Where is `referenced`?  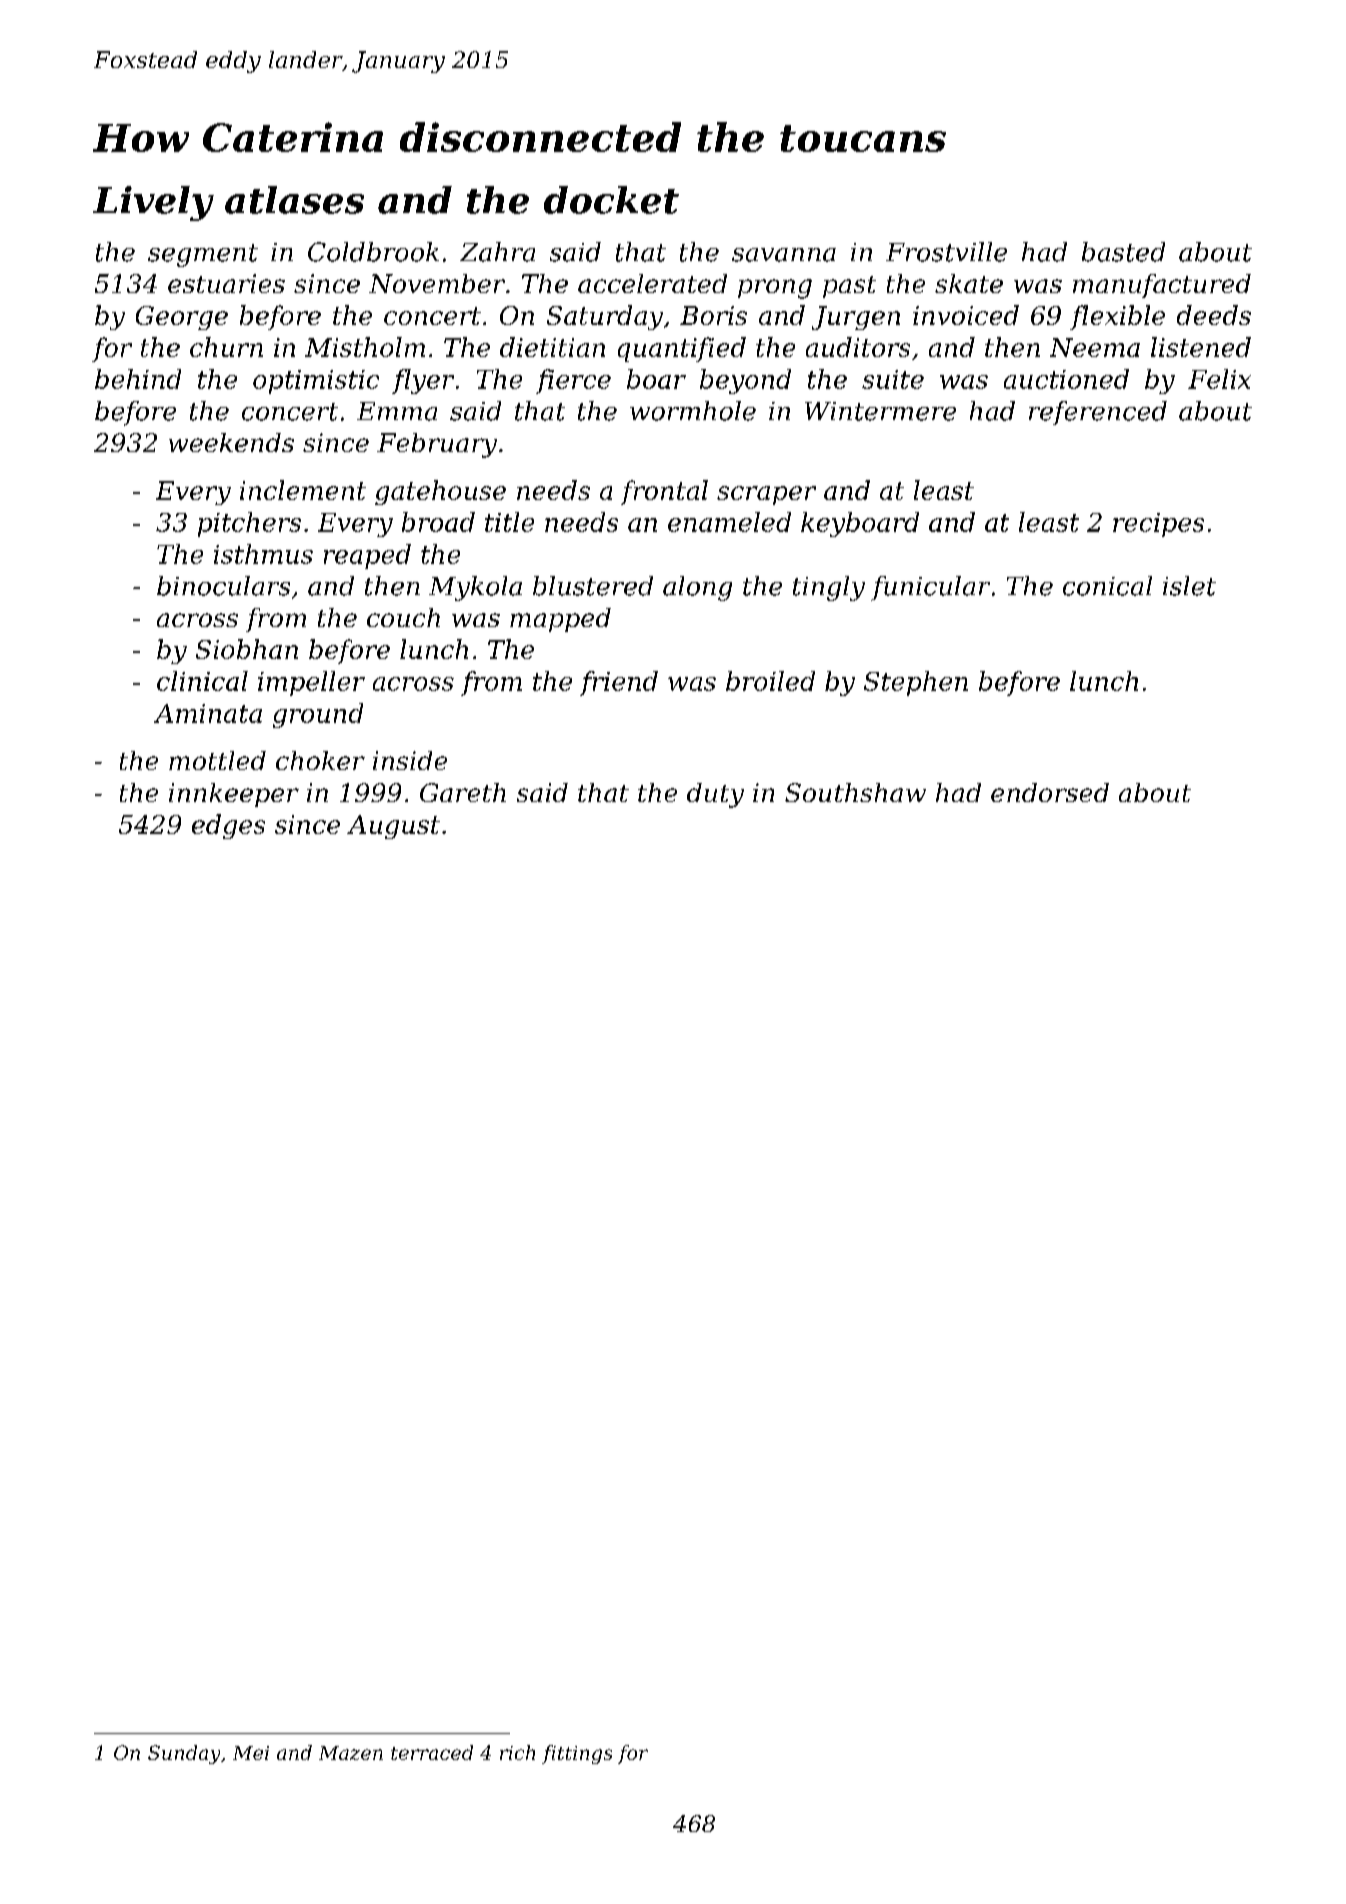 referenced is located at coordinates (1098, 413).
